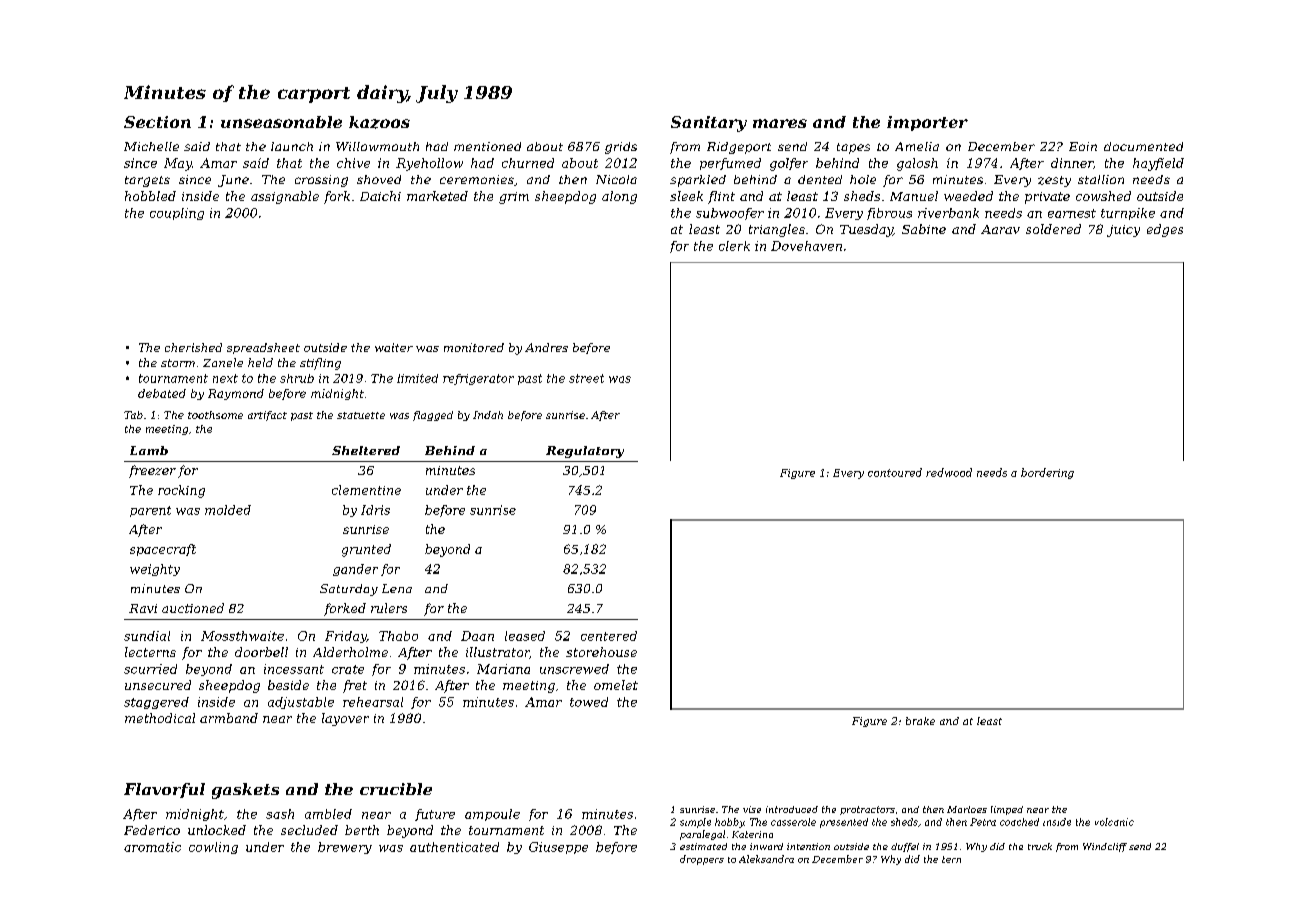  What do you see at coordinates (1123, 231) in the screenshot?
I see `juicy` at bounding box center [1123, 231].
